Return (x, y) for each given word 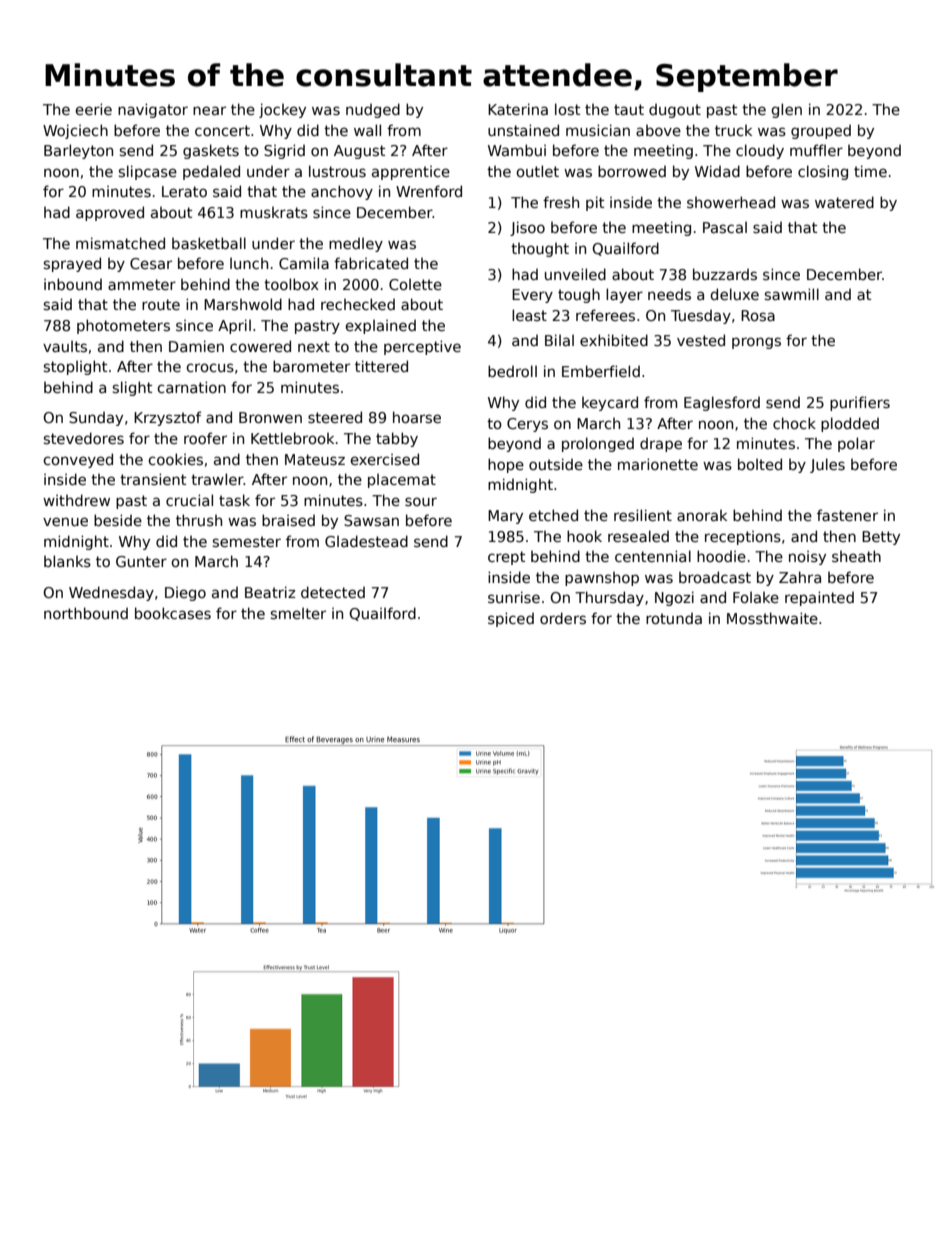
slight (132, 388)
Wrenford (429, 191)
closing (823, 172)
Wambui (517, 150)
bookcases (173, 613)
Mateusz (315, 459)
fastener (847, 515)
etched (553, 515)
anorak (702, 515)
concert (222, 130)
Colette (415, 284)
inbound (73, 284)
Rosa (758, 315)
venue (65, 521)
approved (110, 213)
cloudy (760, 151)
